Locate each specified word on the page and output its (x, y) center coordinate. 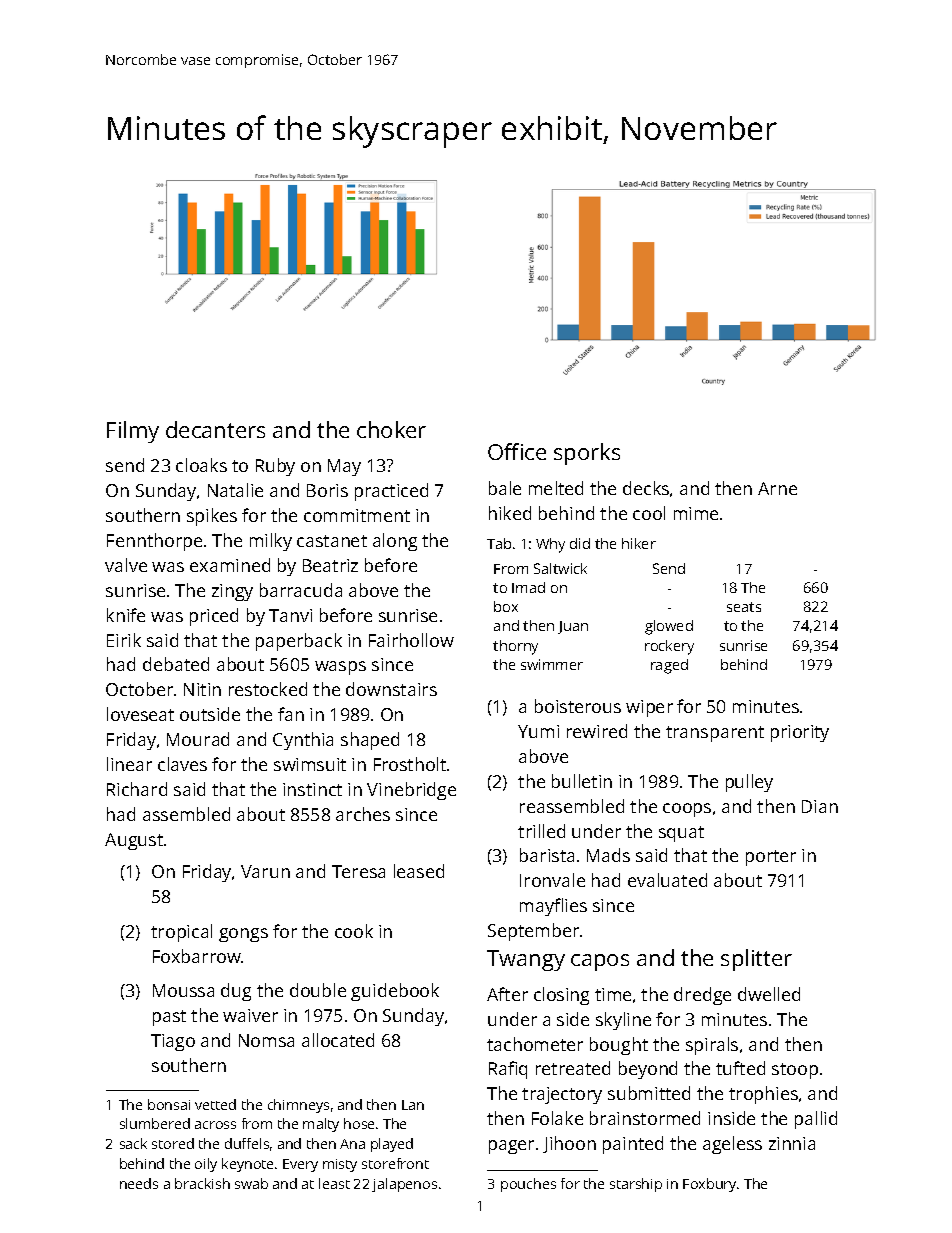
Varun (265, 871)
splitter (756, 960)
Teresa (358, 871)
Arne (777, 488)
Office (517, 451)
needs (139, 1183)
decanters (215, 429)
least (334, 1183)
